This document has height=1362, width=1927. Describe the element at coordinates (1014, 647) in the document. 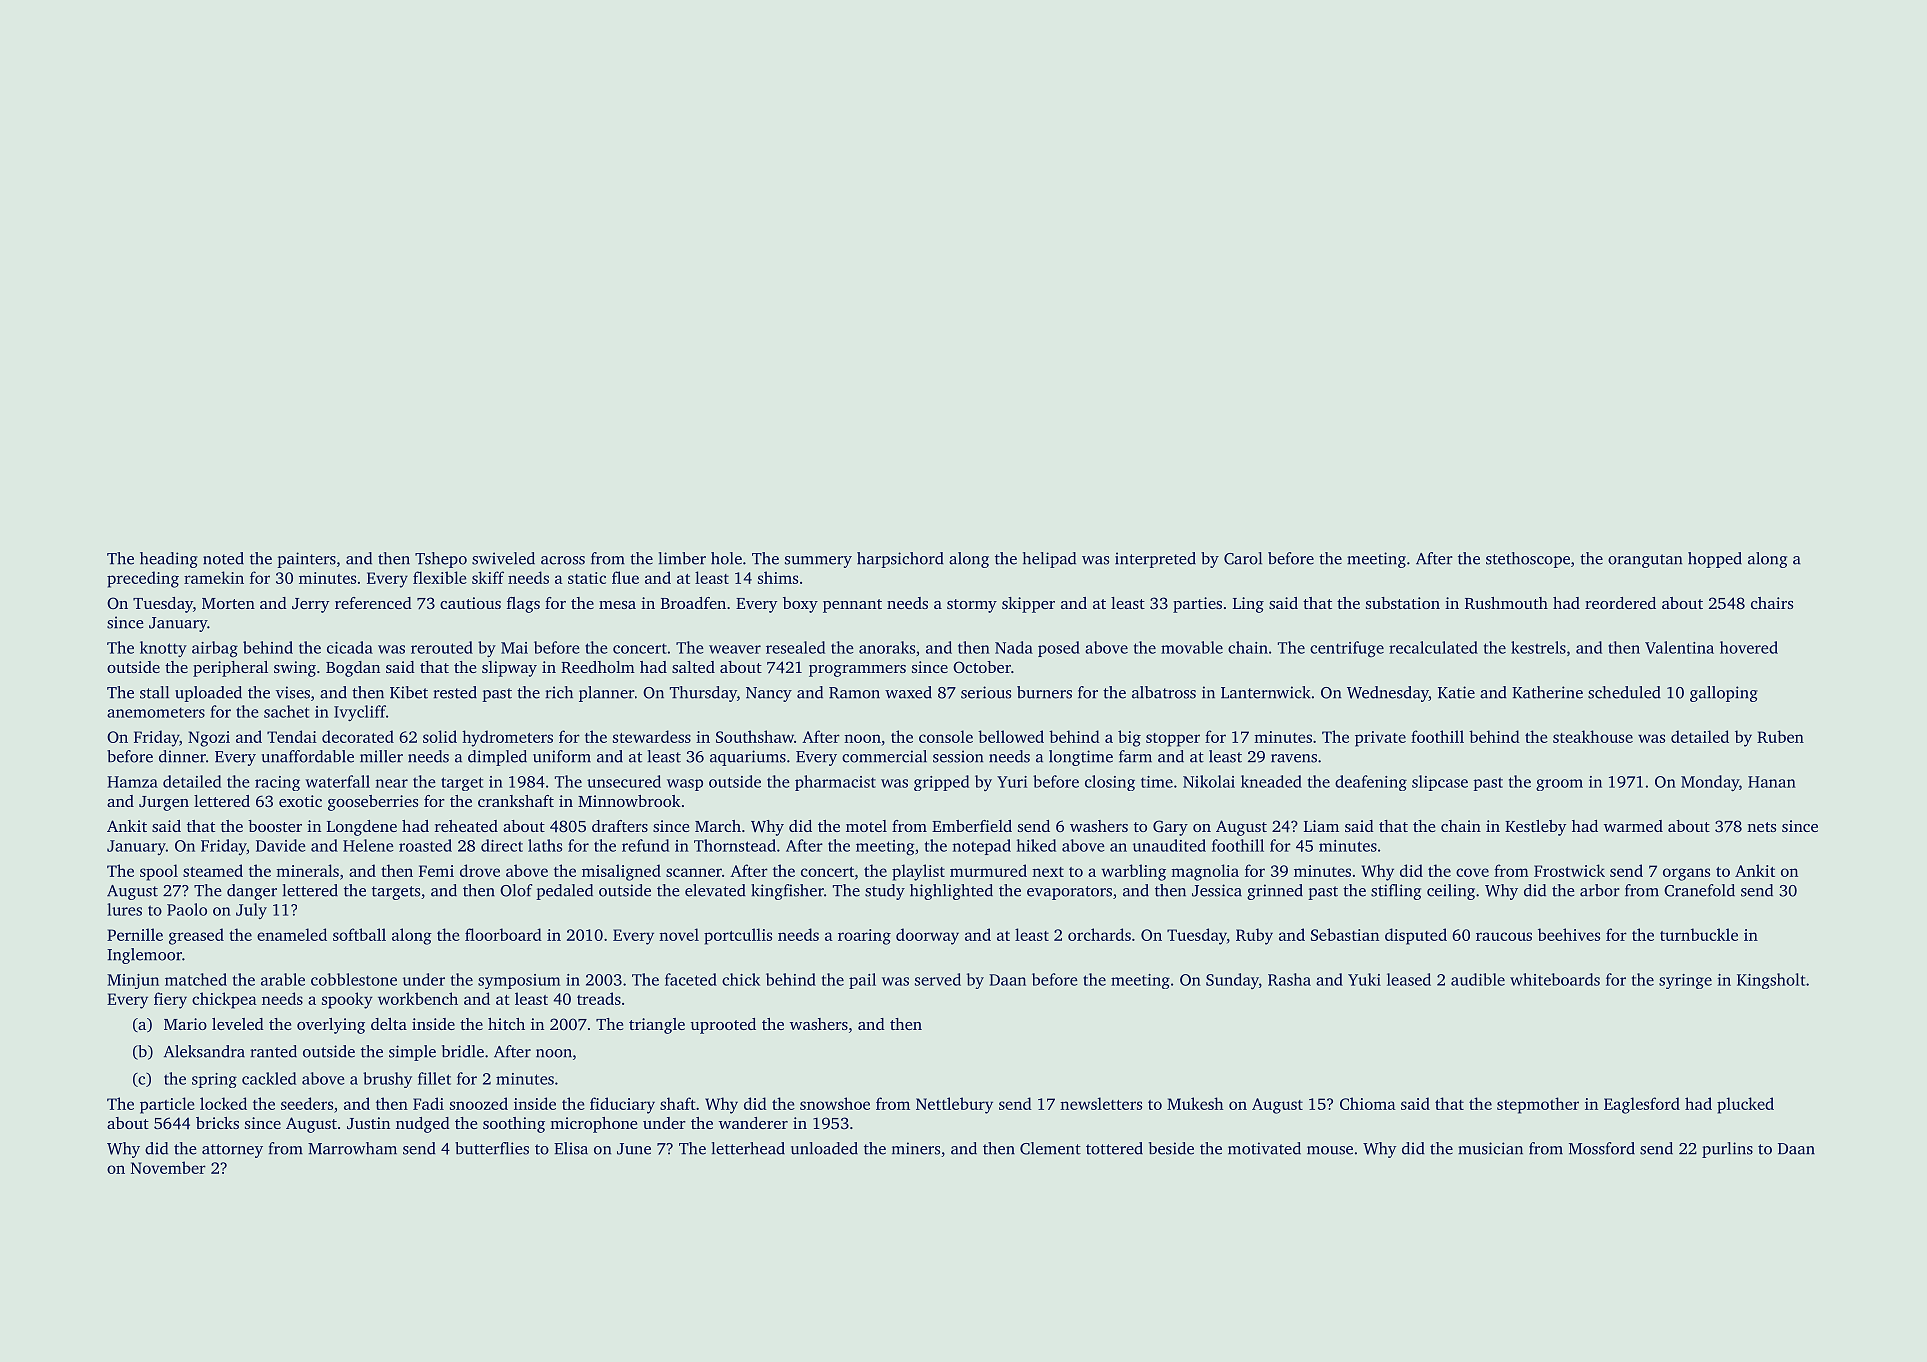

I see `Nada` at that location.
